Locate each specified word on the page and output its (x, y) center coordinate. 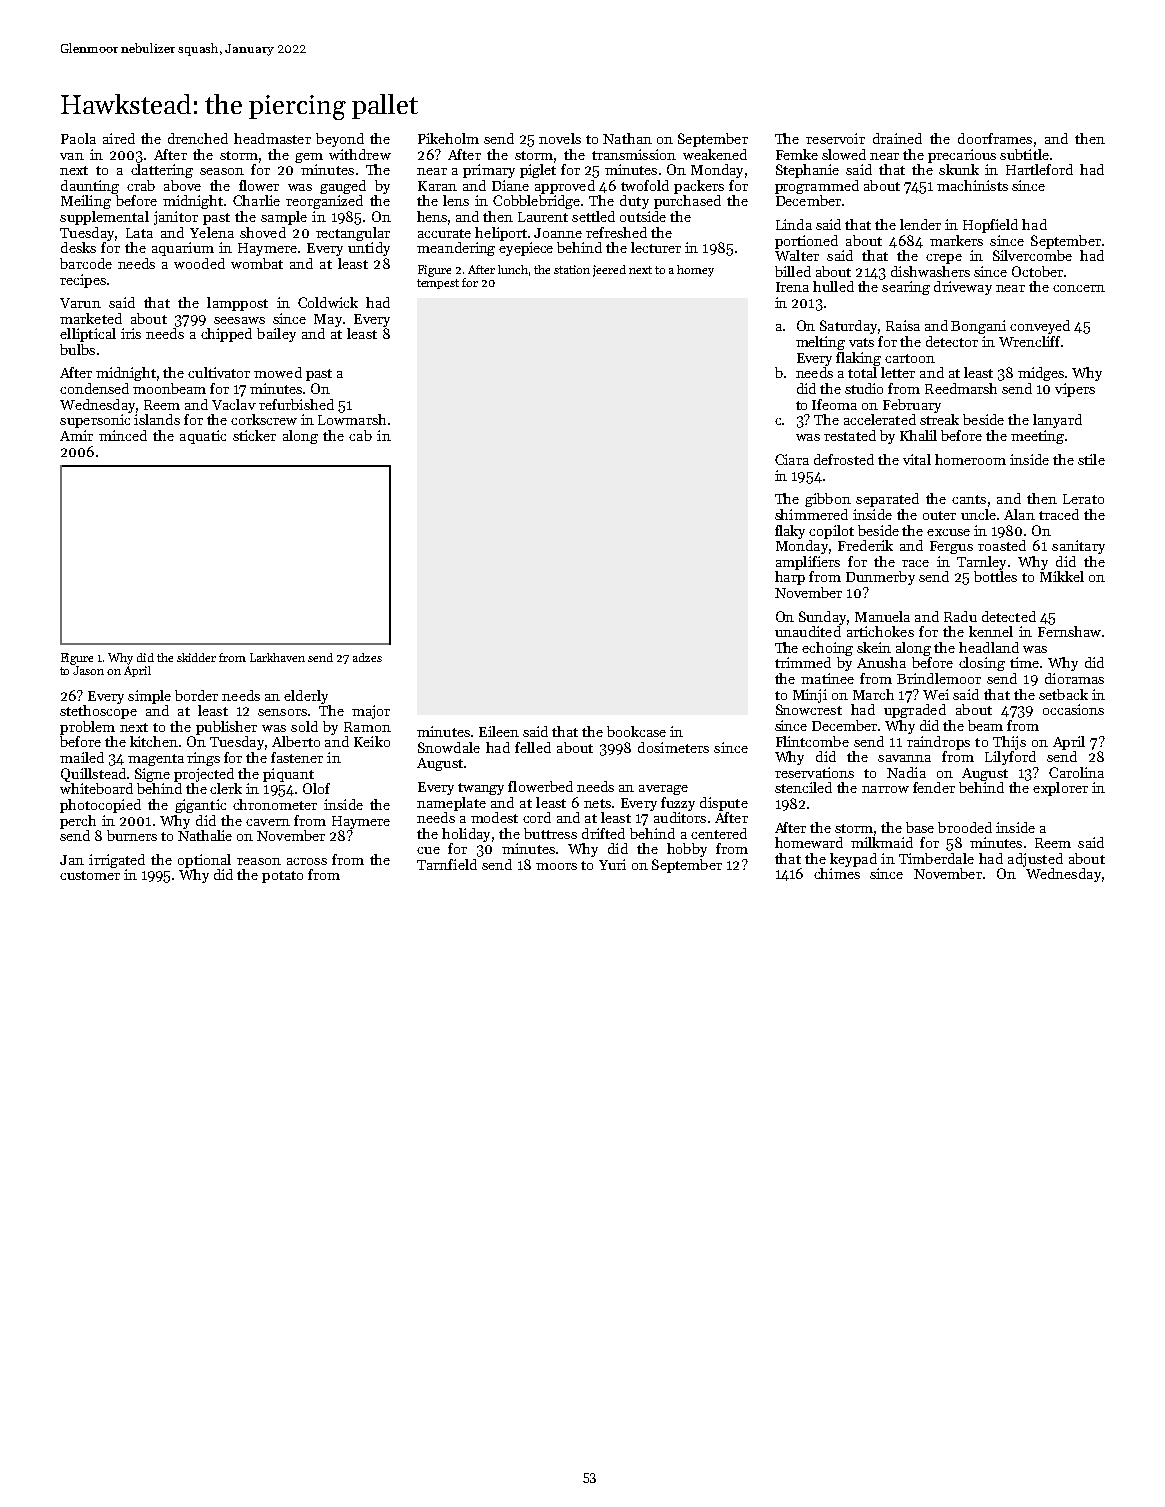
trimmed (803, 662)
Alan (1019, 514)
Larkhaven (277, 657)
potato (282, 877)
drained (897, 138)
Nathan (627, 138)
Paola (78, 138)
